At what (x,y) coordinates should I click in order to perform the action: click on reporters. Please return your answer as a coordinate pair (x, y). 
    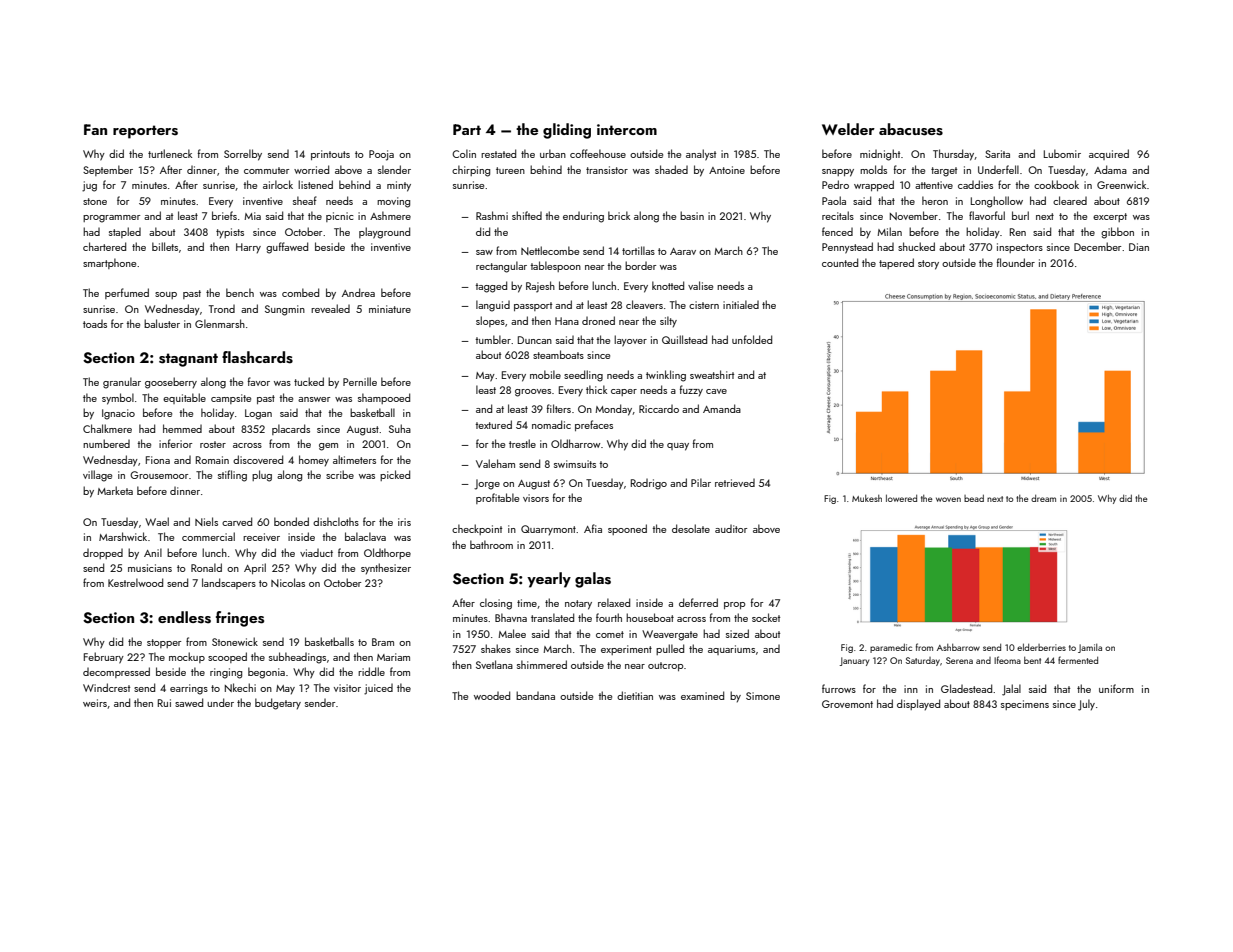
    Looking at the image, I should click on (145, 132).
